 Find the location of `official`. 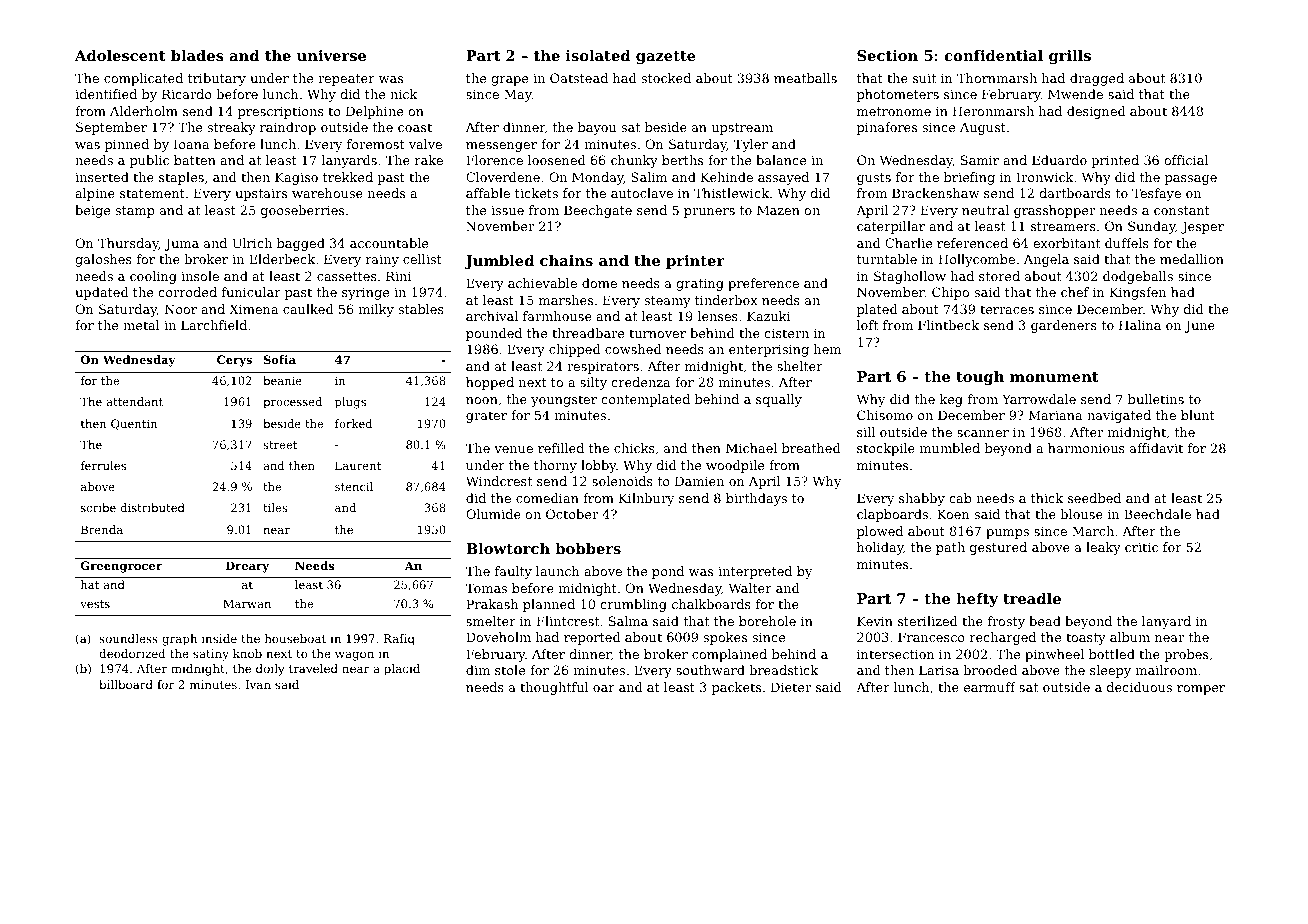

official is located at coordinates (1186, 160).
